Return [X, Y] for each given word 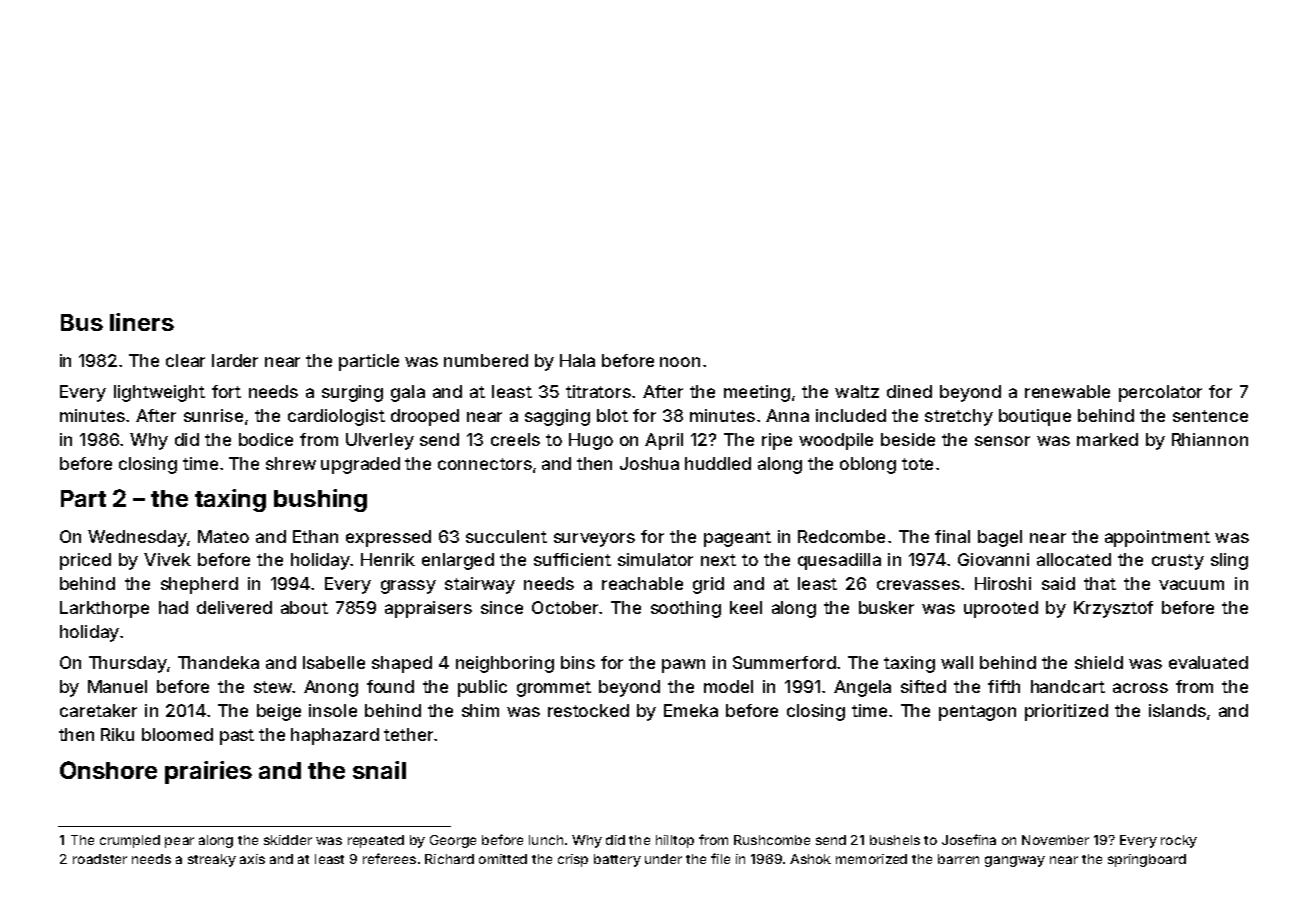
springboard [1147, 860]
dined [909, 391]
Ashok [810, 859]
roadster [100, 859]
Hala [577, 360]
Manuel [117, 686]
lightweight [159, 393]
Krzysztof [1113, 609]
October [565, 607]
